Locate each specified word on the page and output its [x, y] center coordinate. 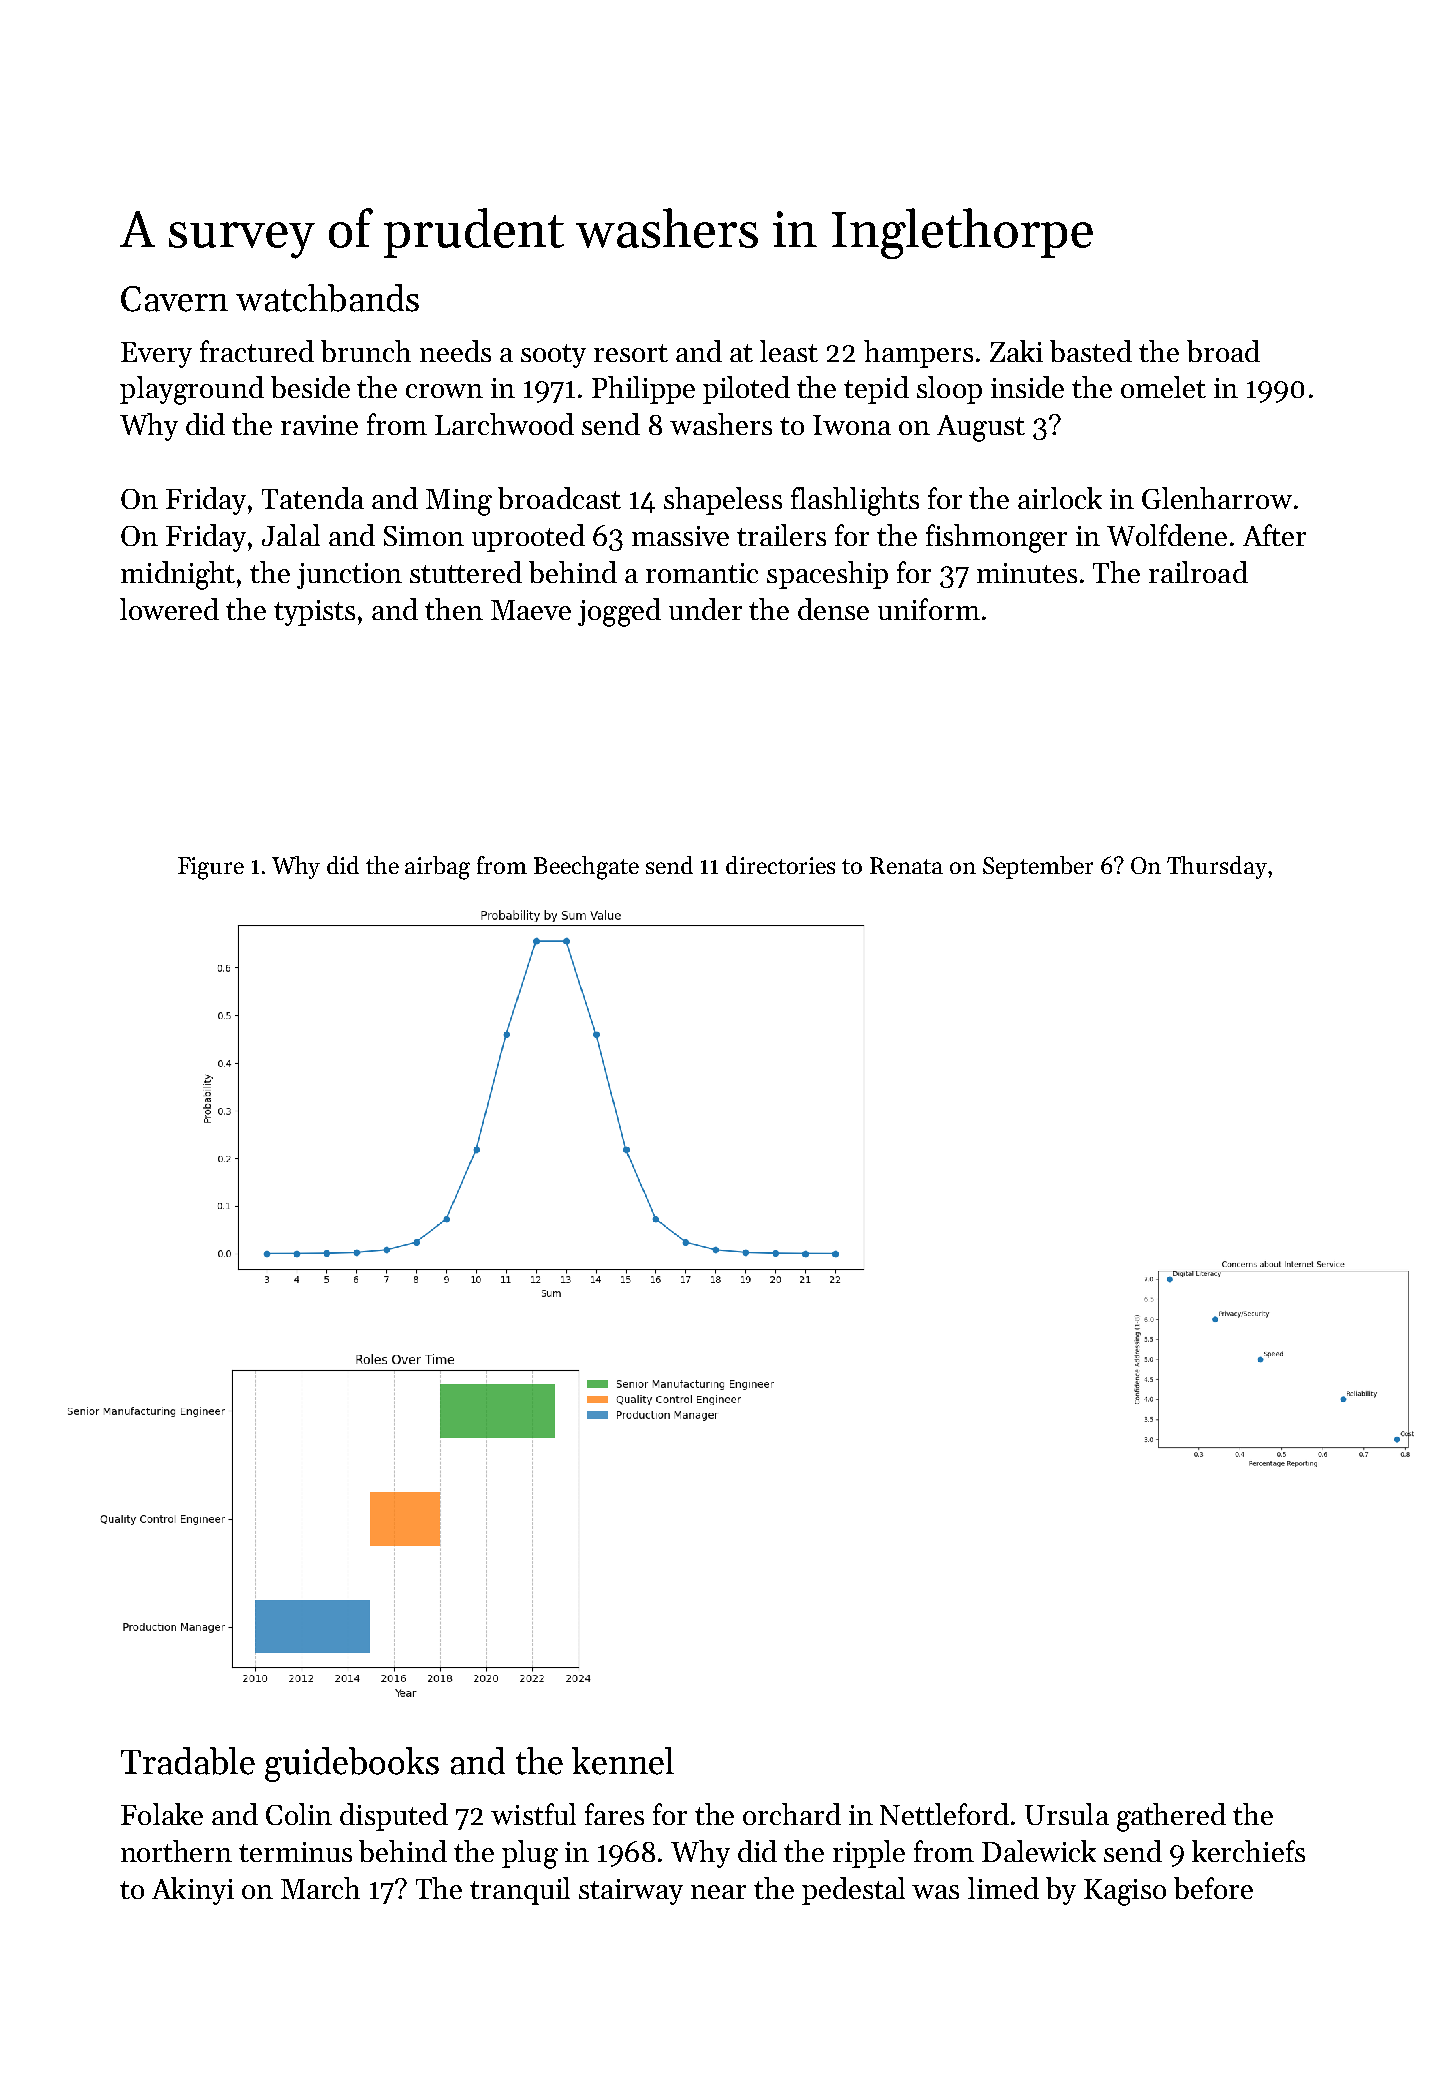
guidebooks [352, 1764]
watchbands [327, 298]
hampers [918, 354]
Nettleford [944, 1814]
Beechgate [586, 868]
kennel [623, 1761]
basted [1091, 351]
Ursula [1067, 1814]
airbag [437, 868]
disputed [394, 1817]
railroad [1198, 572]
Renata [906, 865]
